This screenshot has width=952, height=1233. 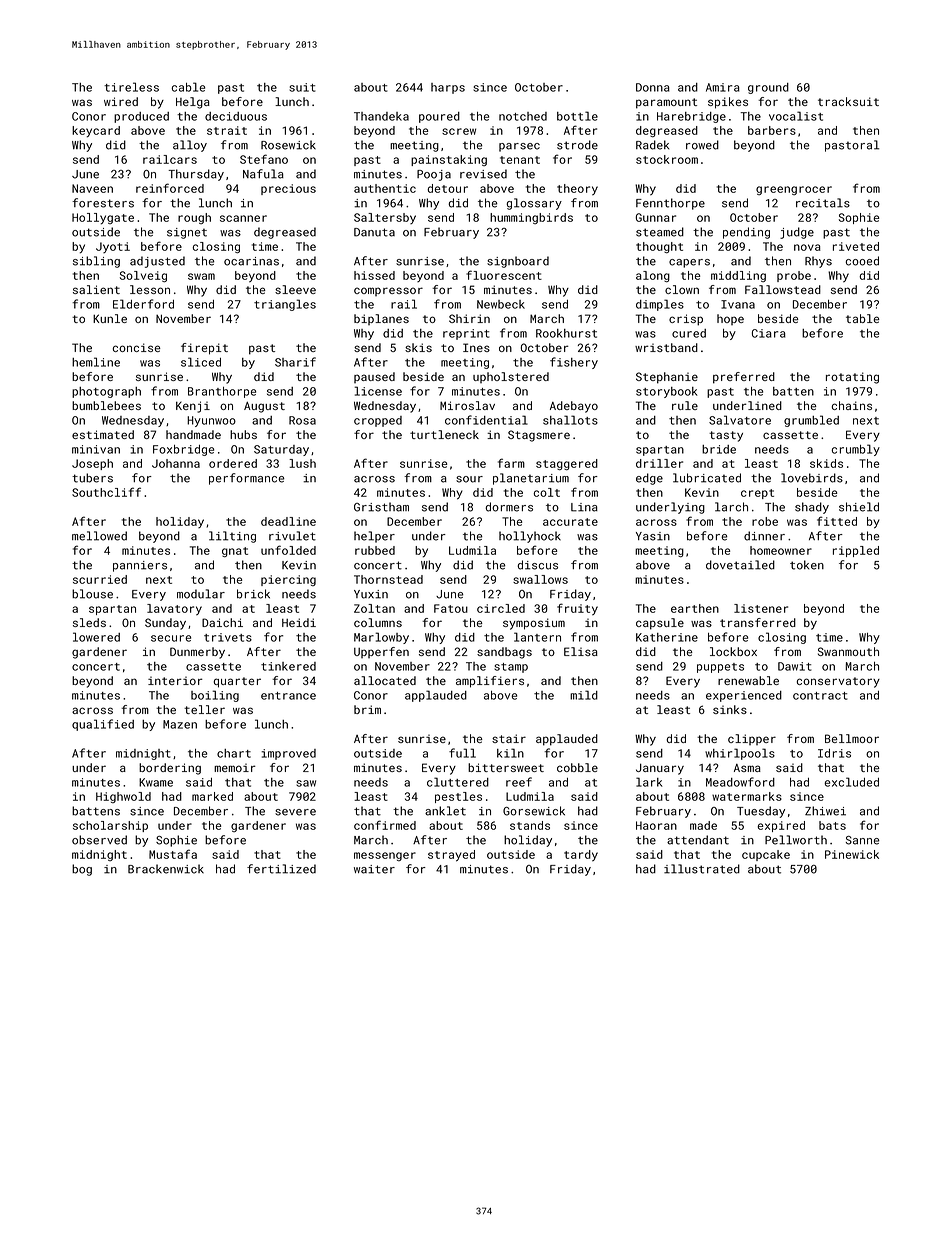 I want to click on Amira, so click(x=723, y=87).
